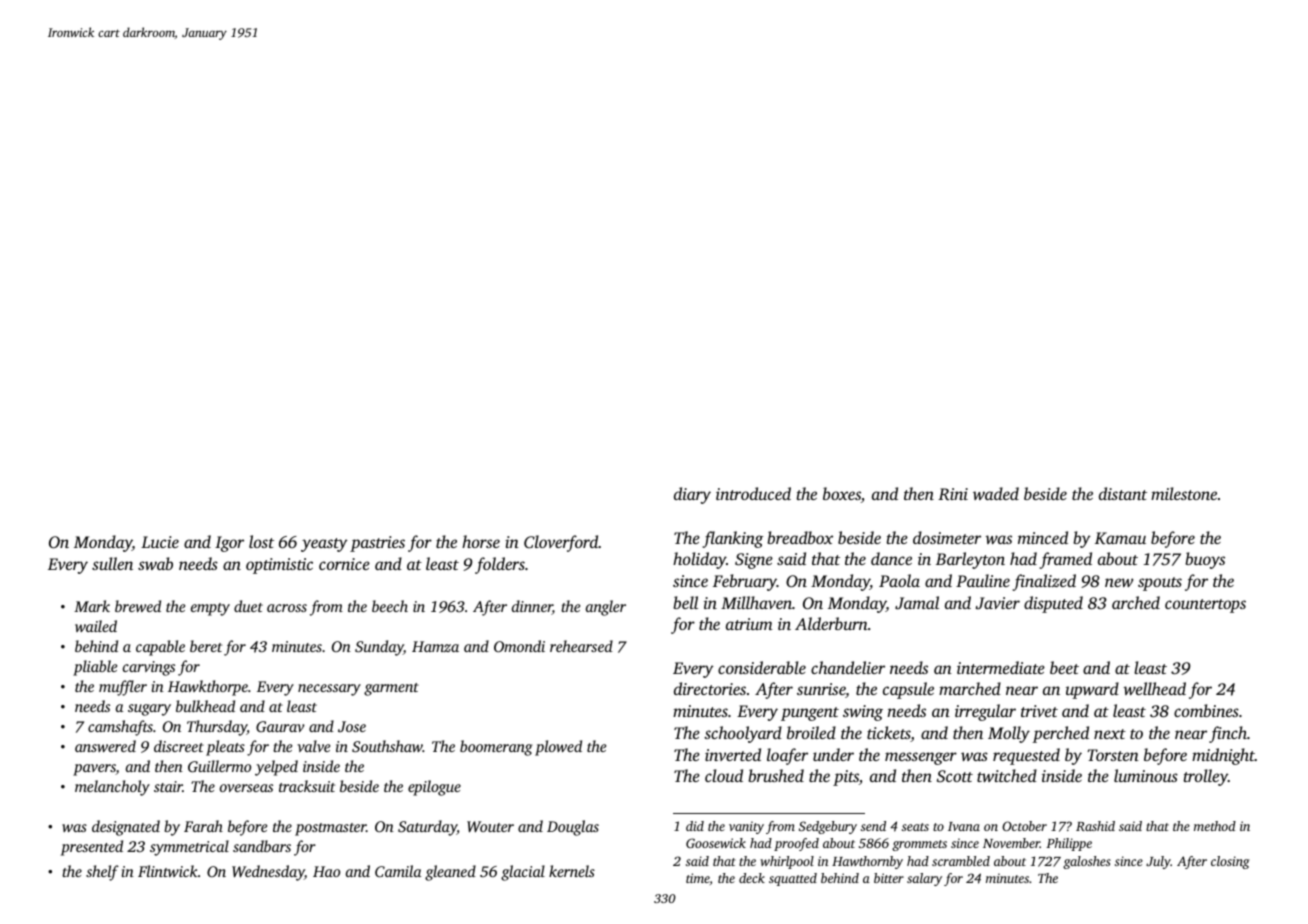  I want to click on designated, so click(126, 828).
